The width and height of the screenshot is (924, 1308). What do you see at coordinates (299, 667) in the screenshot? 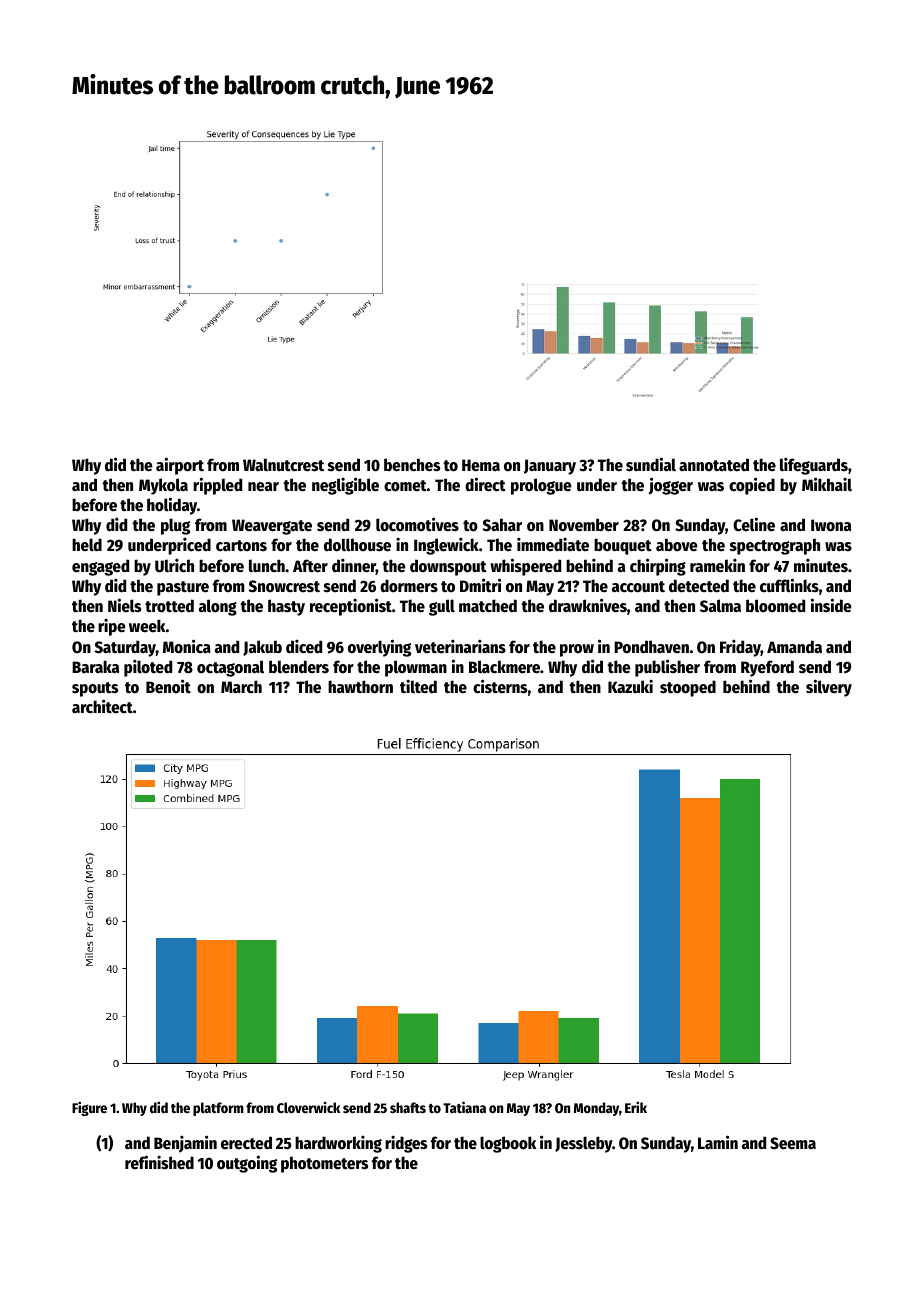
I see `blenders` at bounding box center [299, 667].
